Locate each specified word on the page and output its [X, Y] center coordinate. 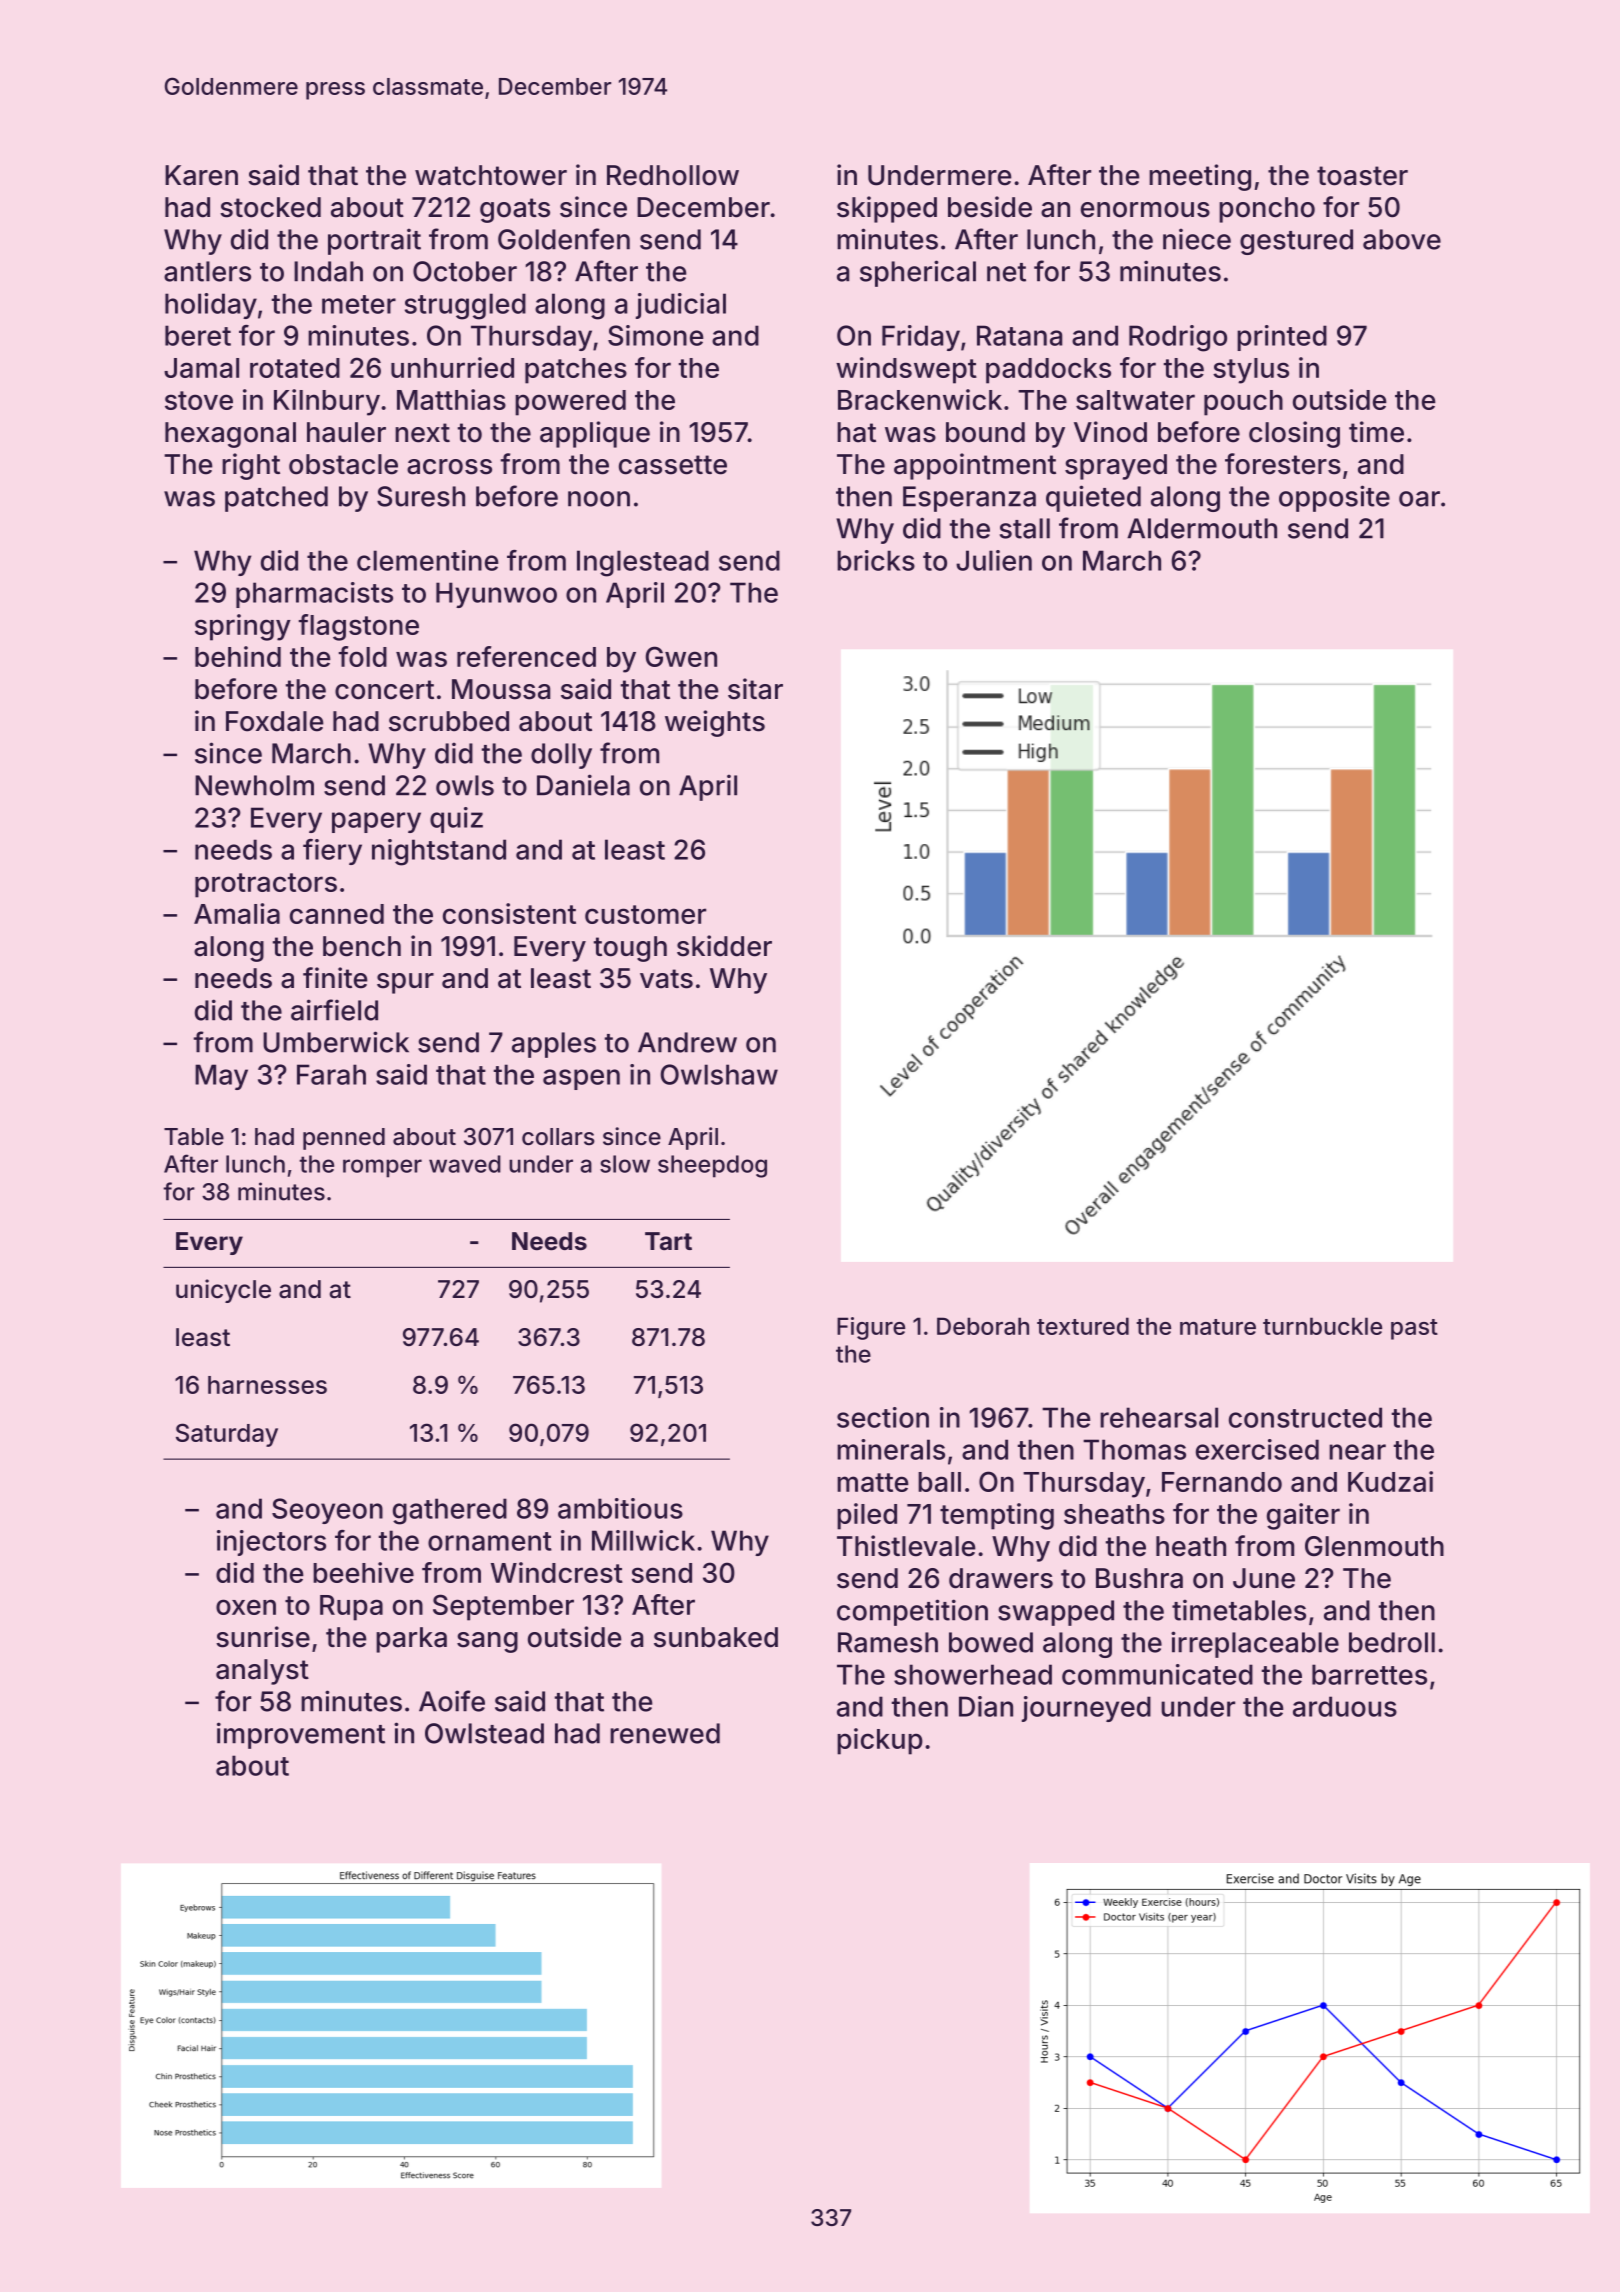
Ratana [1019, 335]
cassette [673, 465]
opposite [1334, 498]
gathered [450, 1511]
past [1414, 1329]
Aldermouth [1202, 528]
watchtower [491, 175]
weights [715, 723]
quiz [456, 820]
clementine [427, 560]
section [883, 1417]
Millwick [643, 1540]
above [1402, 239]
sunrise [263, 1637]
